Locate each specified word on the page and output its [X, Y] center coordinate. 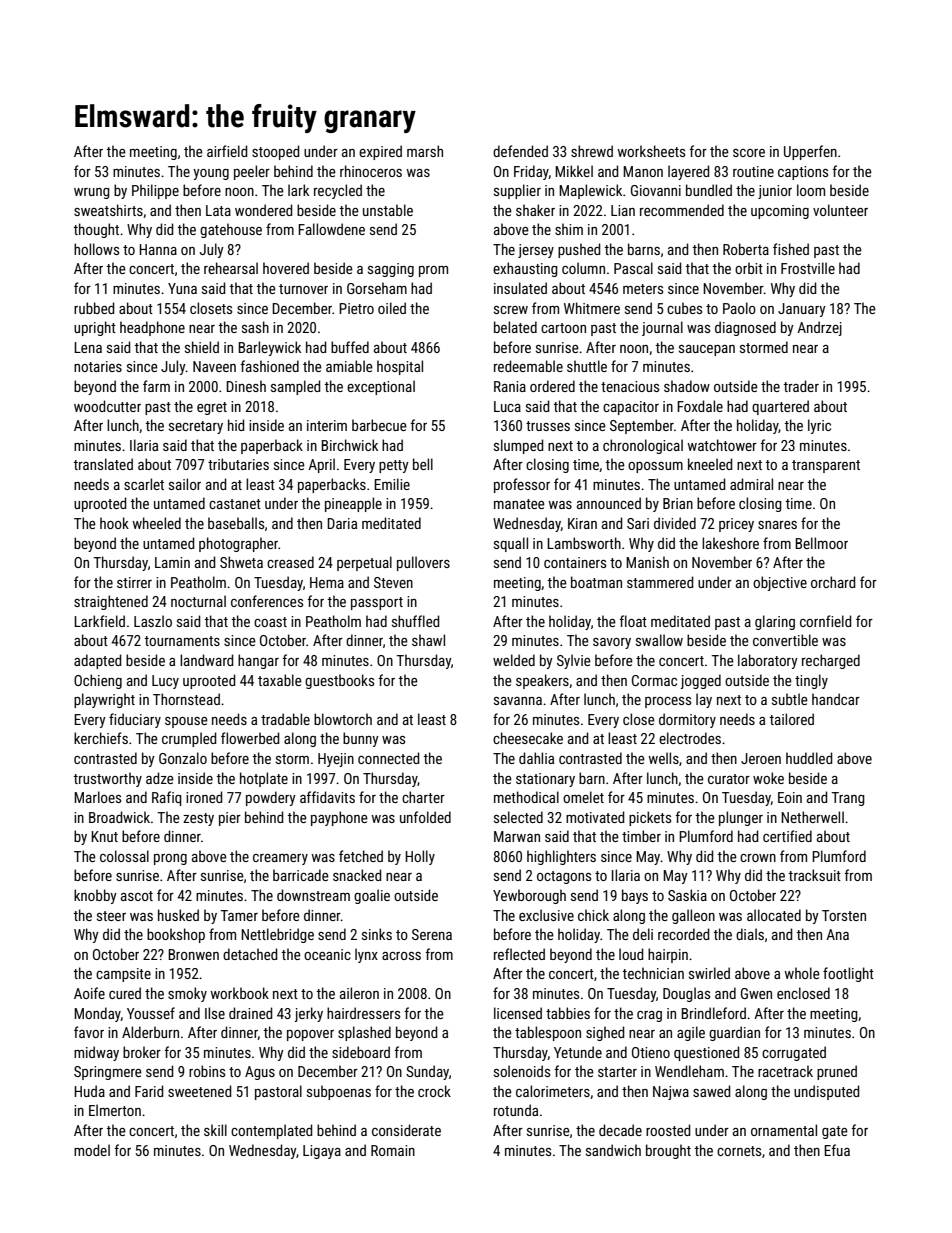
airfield [227, 151]
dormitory [687, 720]
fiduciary [135, 720]
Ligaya [322, 1152]
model [92, 1150]
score [749, 153]
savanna [518, 701]
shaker [535, 210]
